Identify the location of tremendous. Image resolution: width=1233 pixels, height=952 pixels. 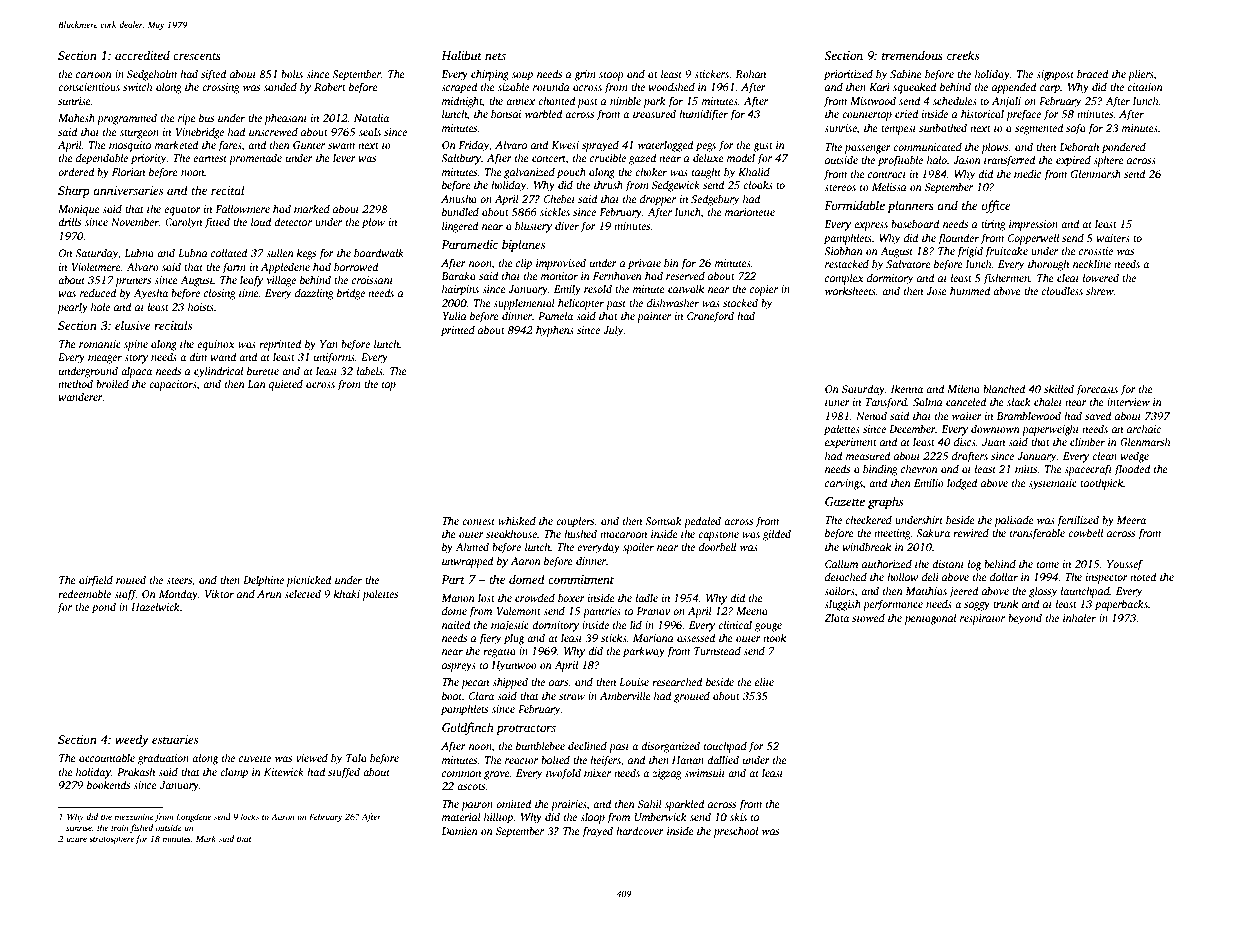
(912, 55).
